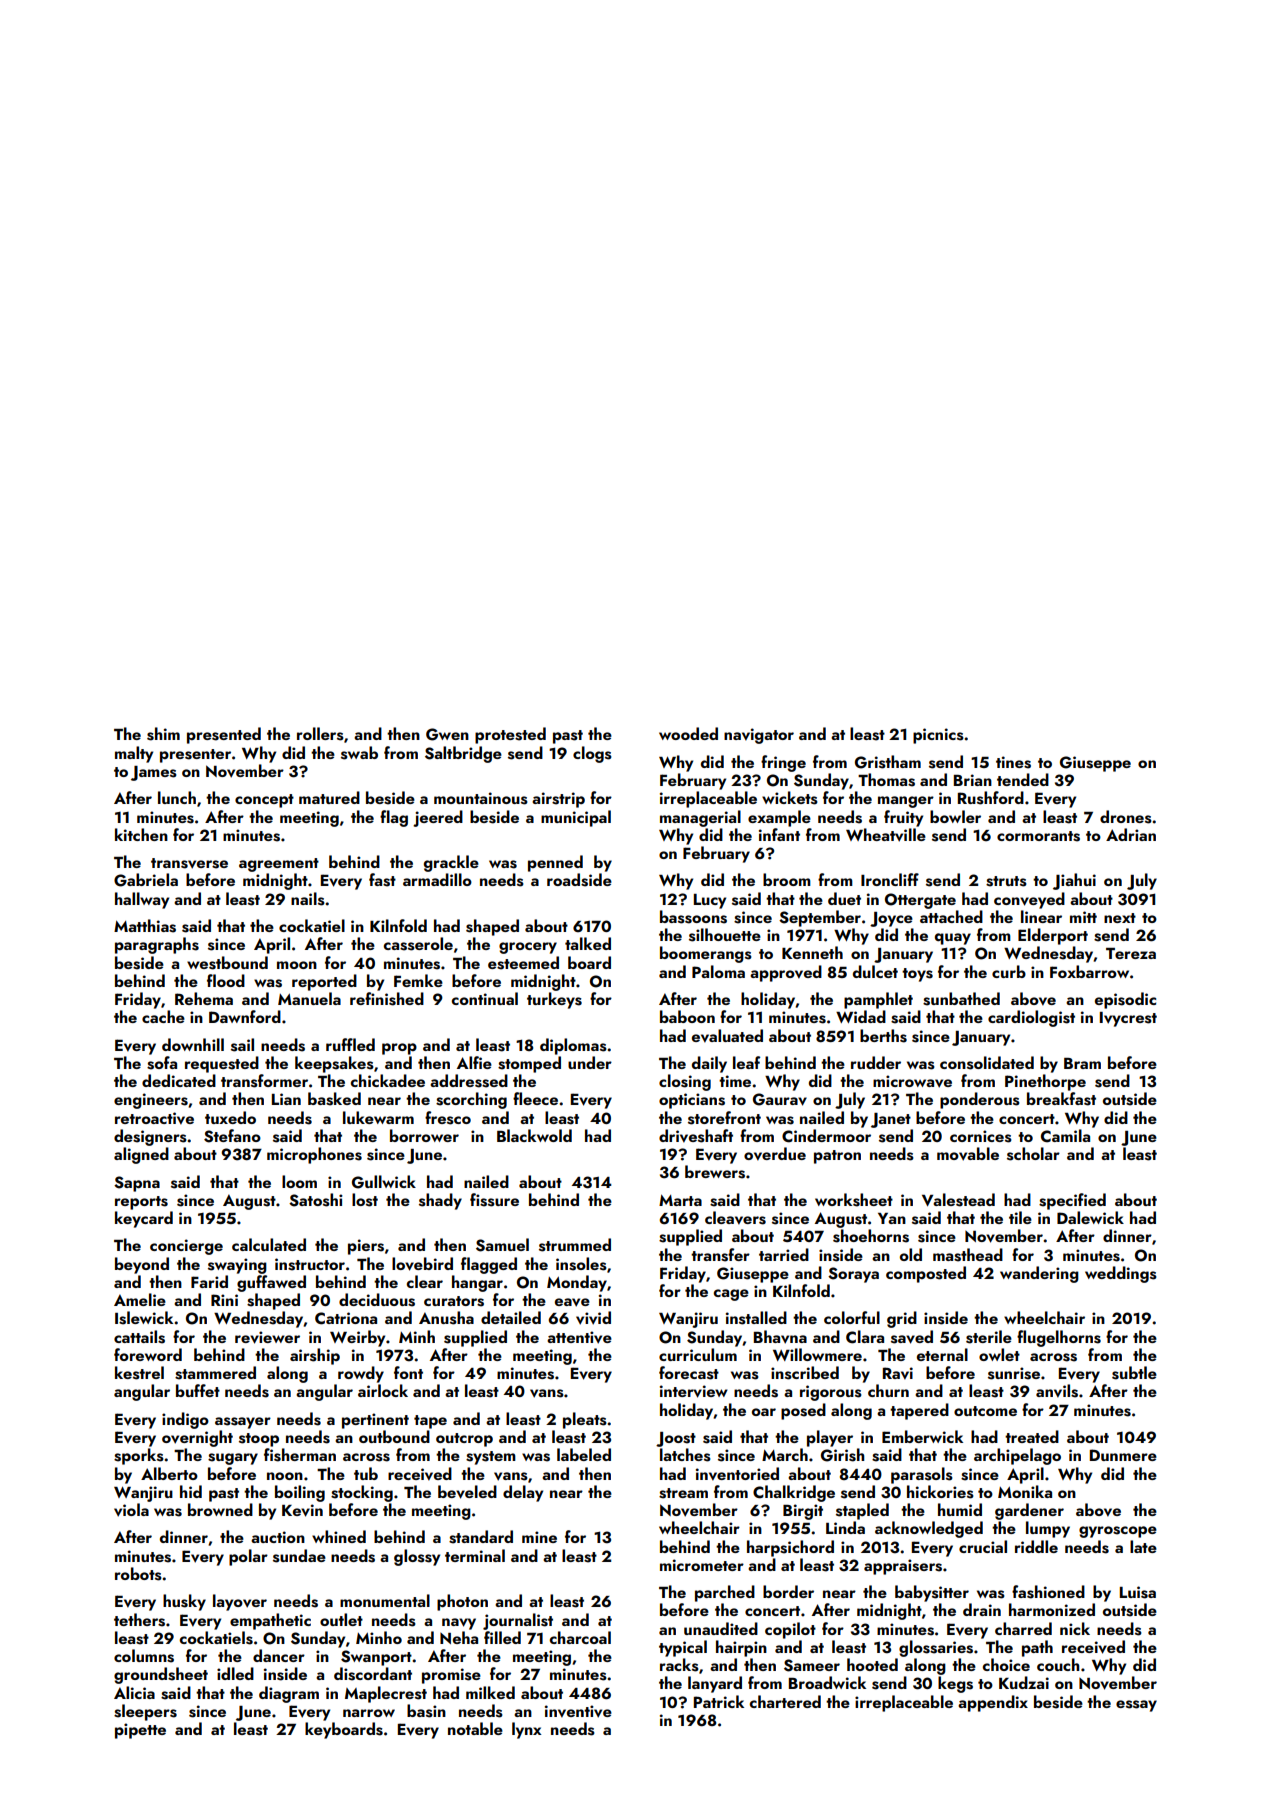  What do you see at coordinates (140, 1731) in the screenshot?
I see `pipette` at bounding box center [140, 1731].
